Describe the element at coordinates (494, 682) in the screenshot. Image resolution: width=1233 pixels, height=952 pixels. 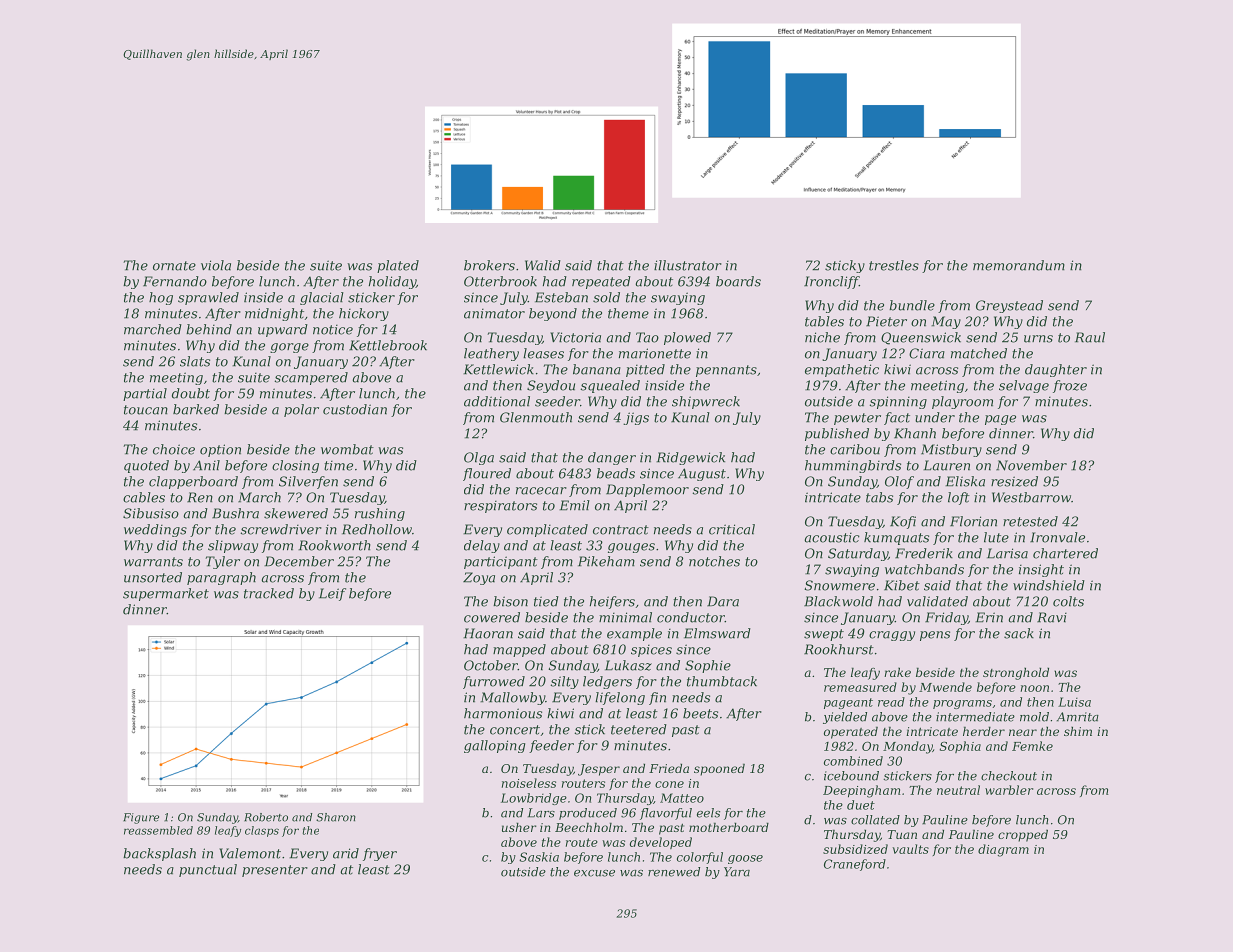
I see `furrowed` at that location.
